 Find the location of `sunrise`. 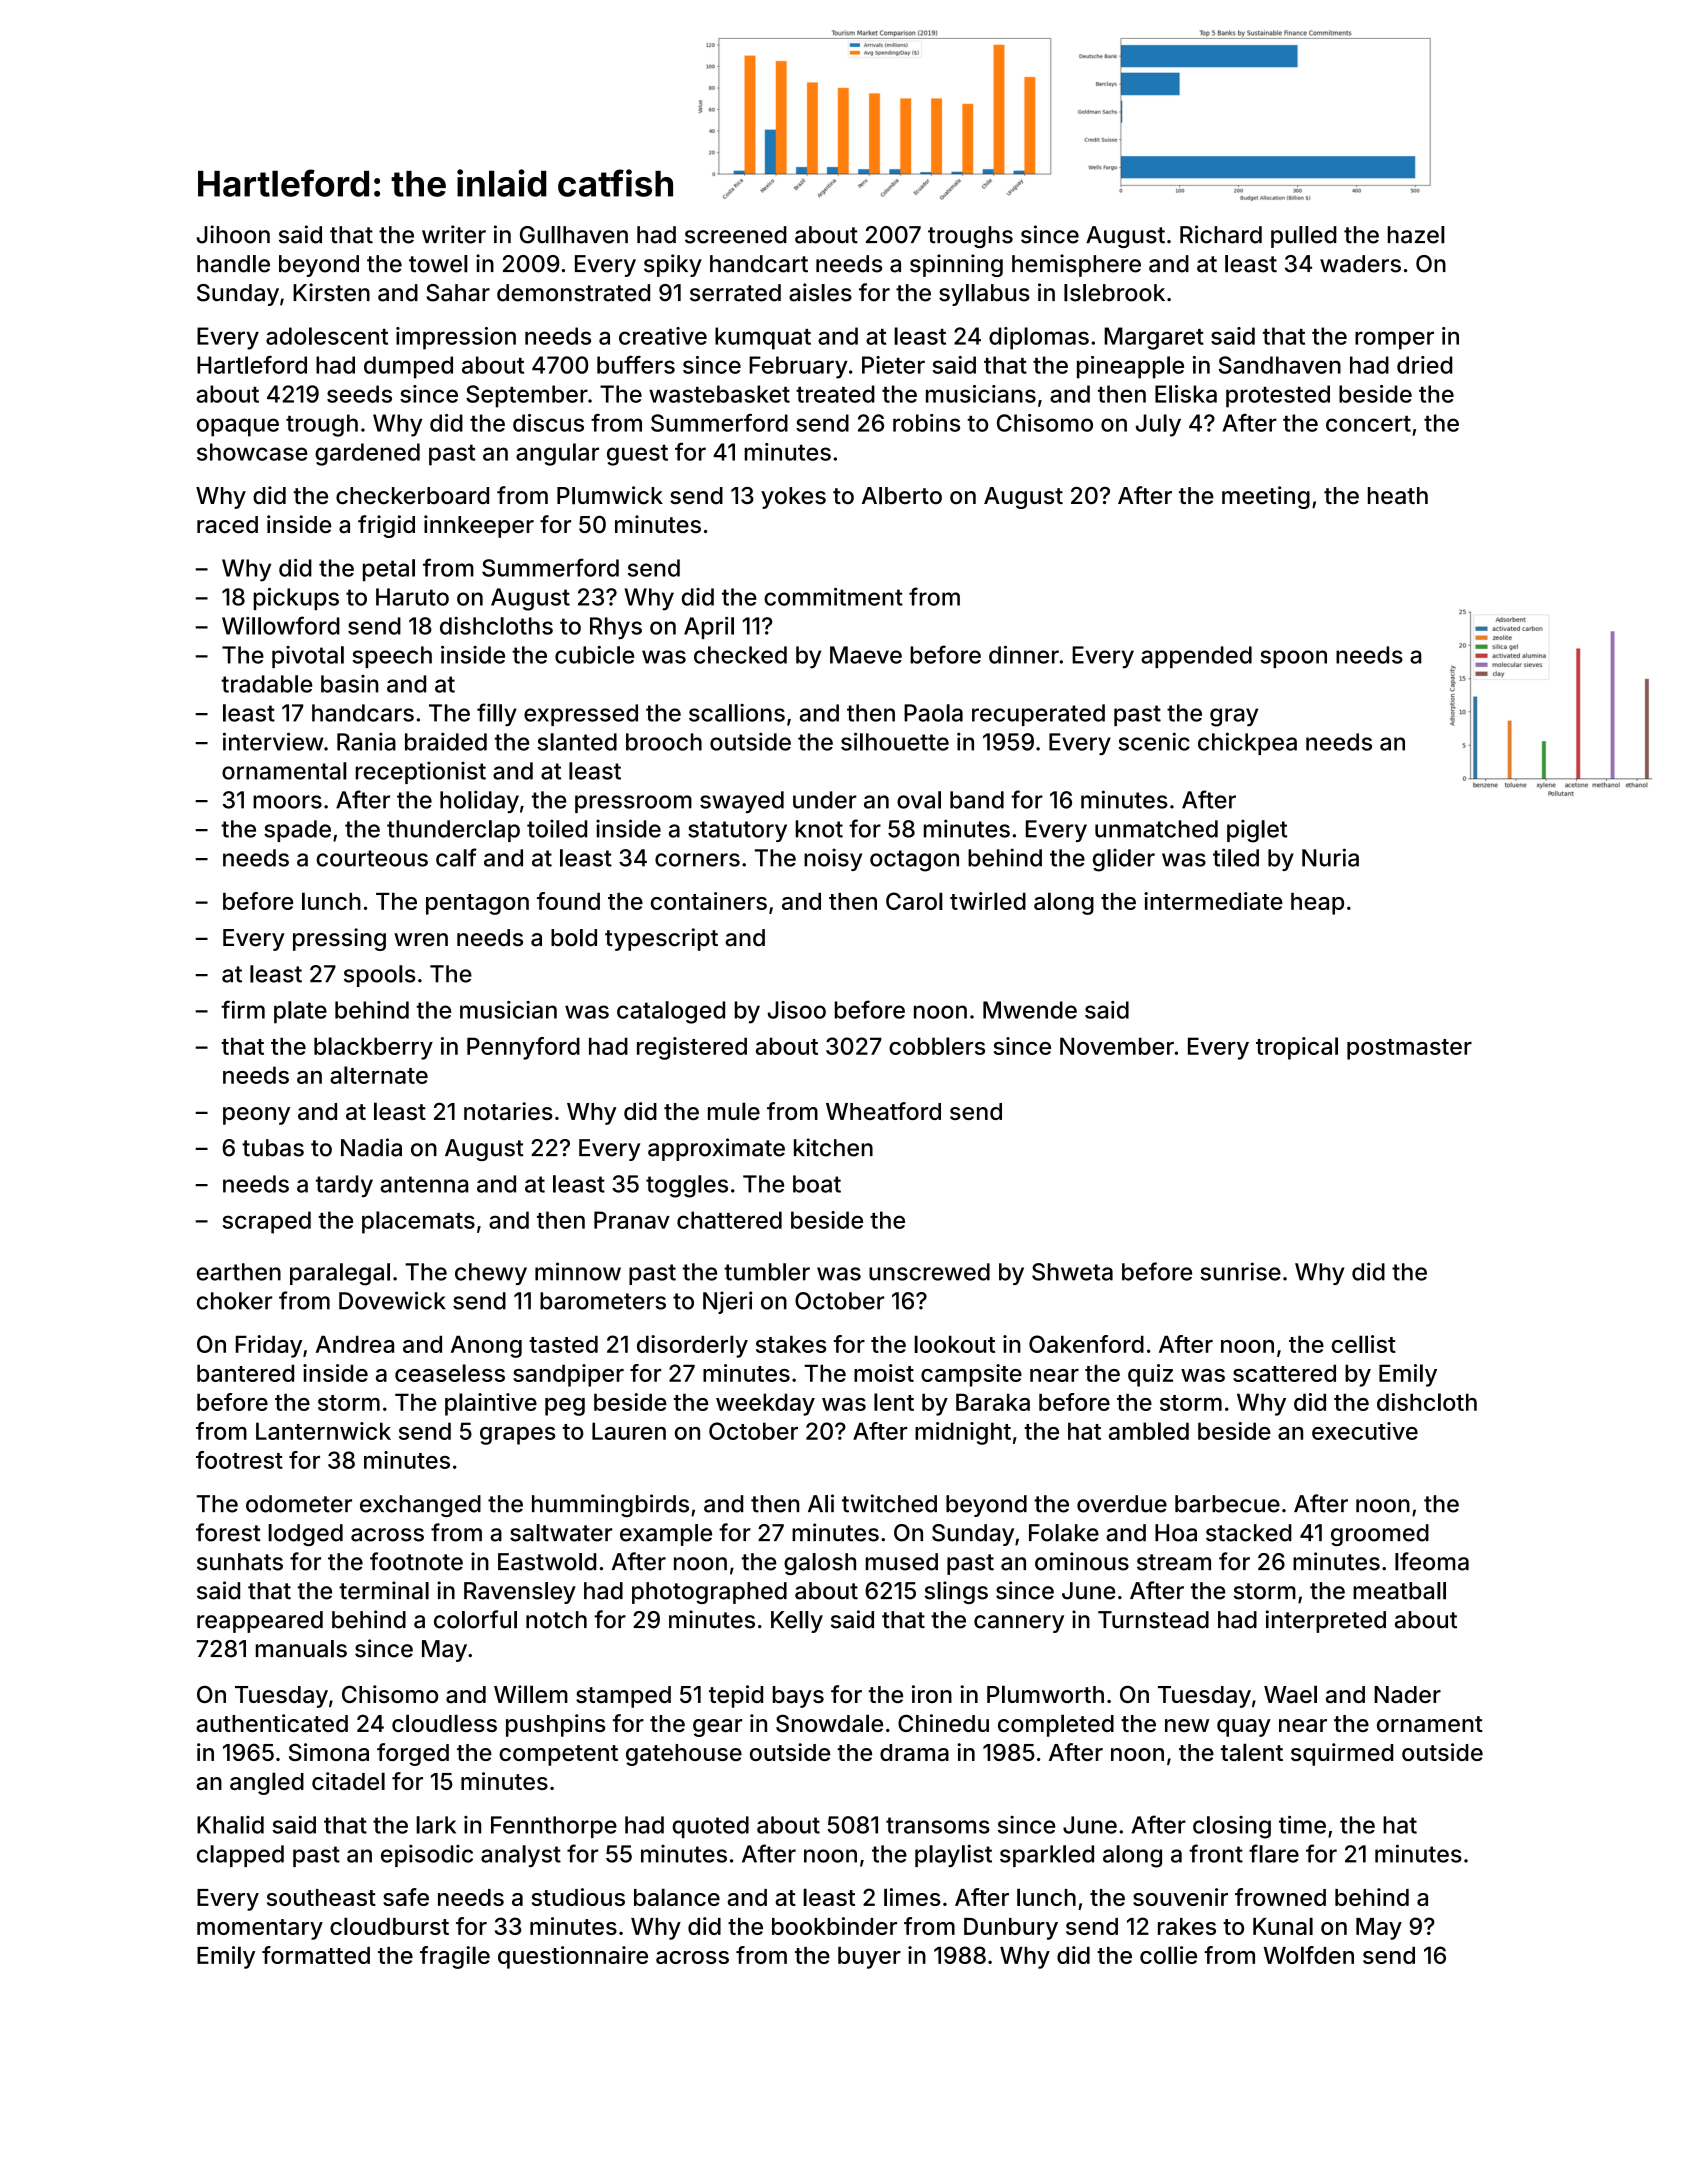

sunrise is located at coordinates (1240, 1271).
